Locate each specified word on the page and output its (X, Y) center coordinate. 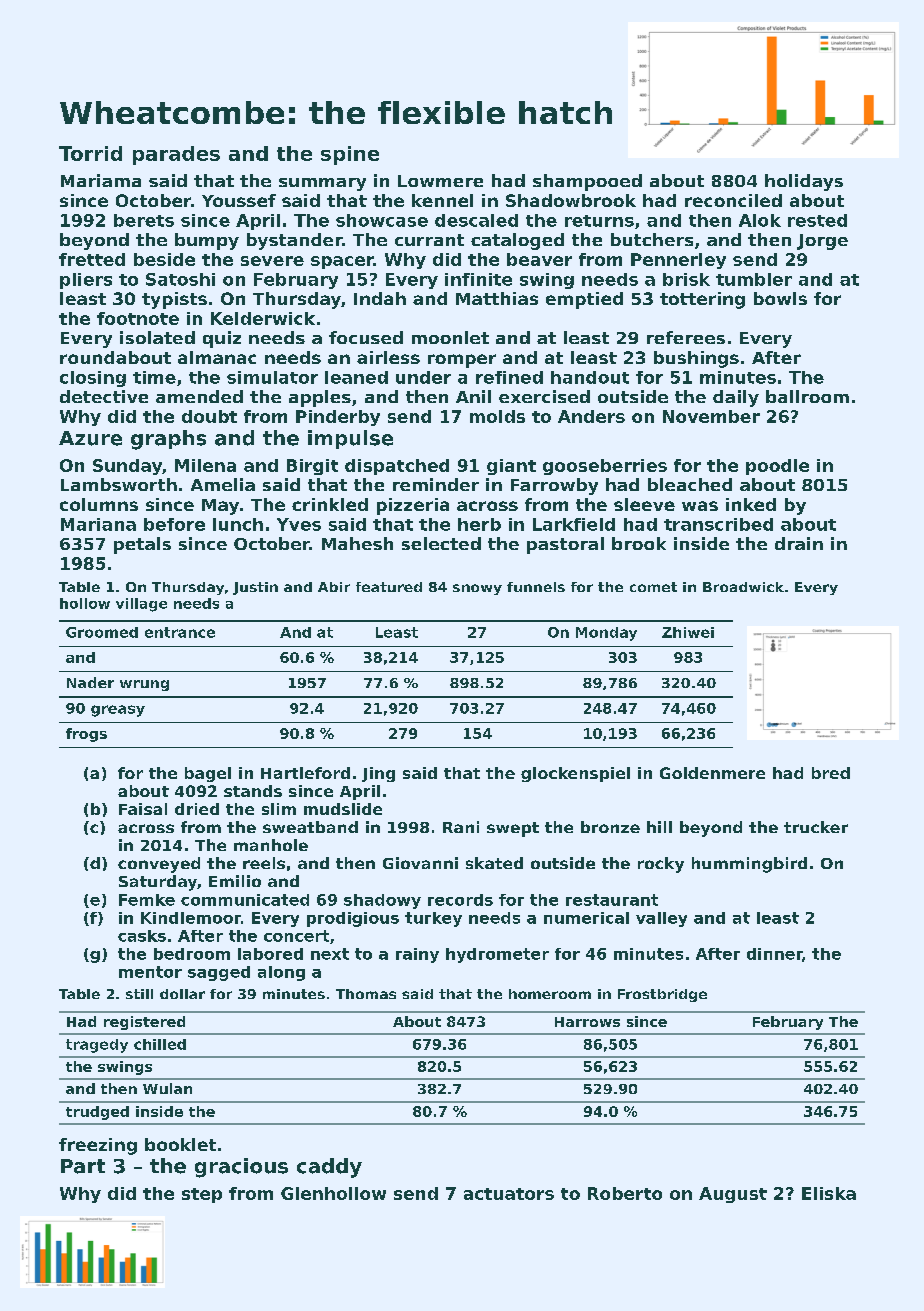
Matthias (497, 298)
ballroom (807, 396)
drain (799, 543)
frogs (86, 735)
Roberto (625, 1193)
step (202, 1195)
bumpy (207, 241)
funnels (536, 587)
